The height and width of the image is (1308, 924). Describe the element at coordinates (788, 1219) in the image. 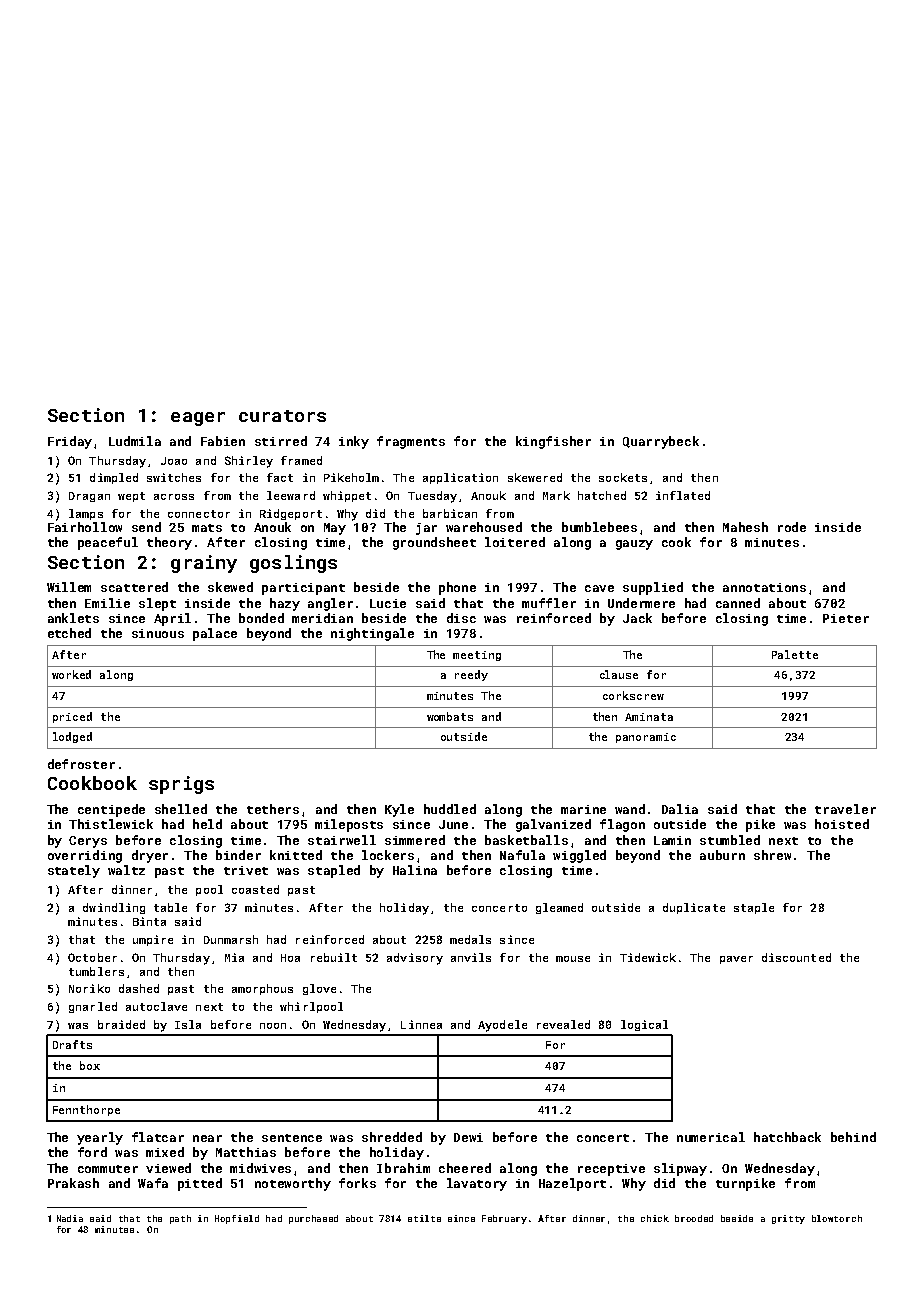

I see `gritty` at that location.
